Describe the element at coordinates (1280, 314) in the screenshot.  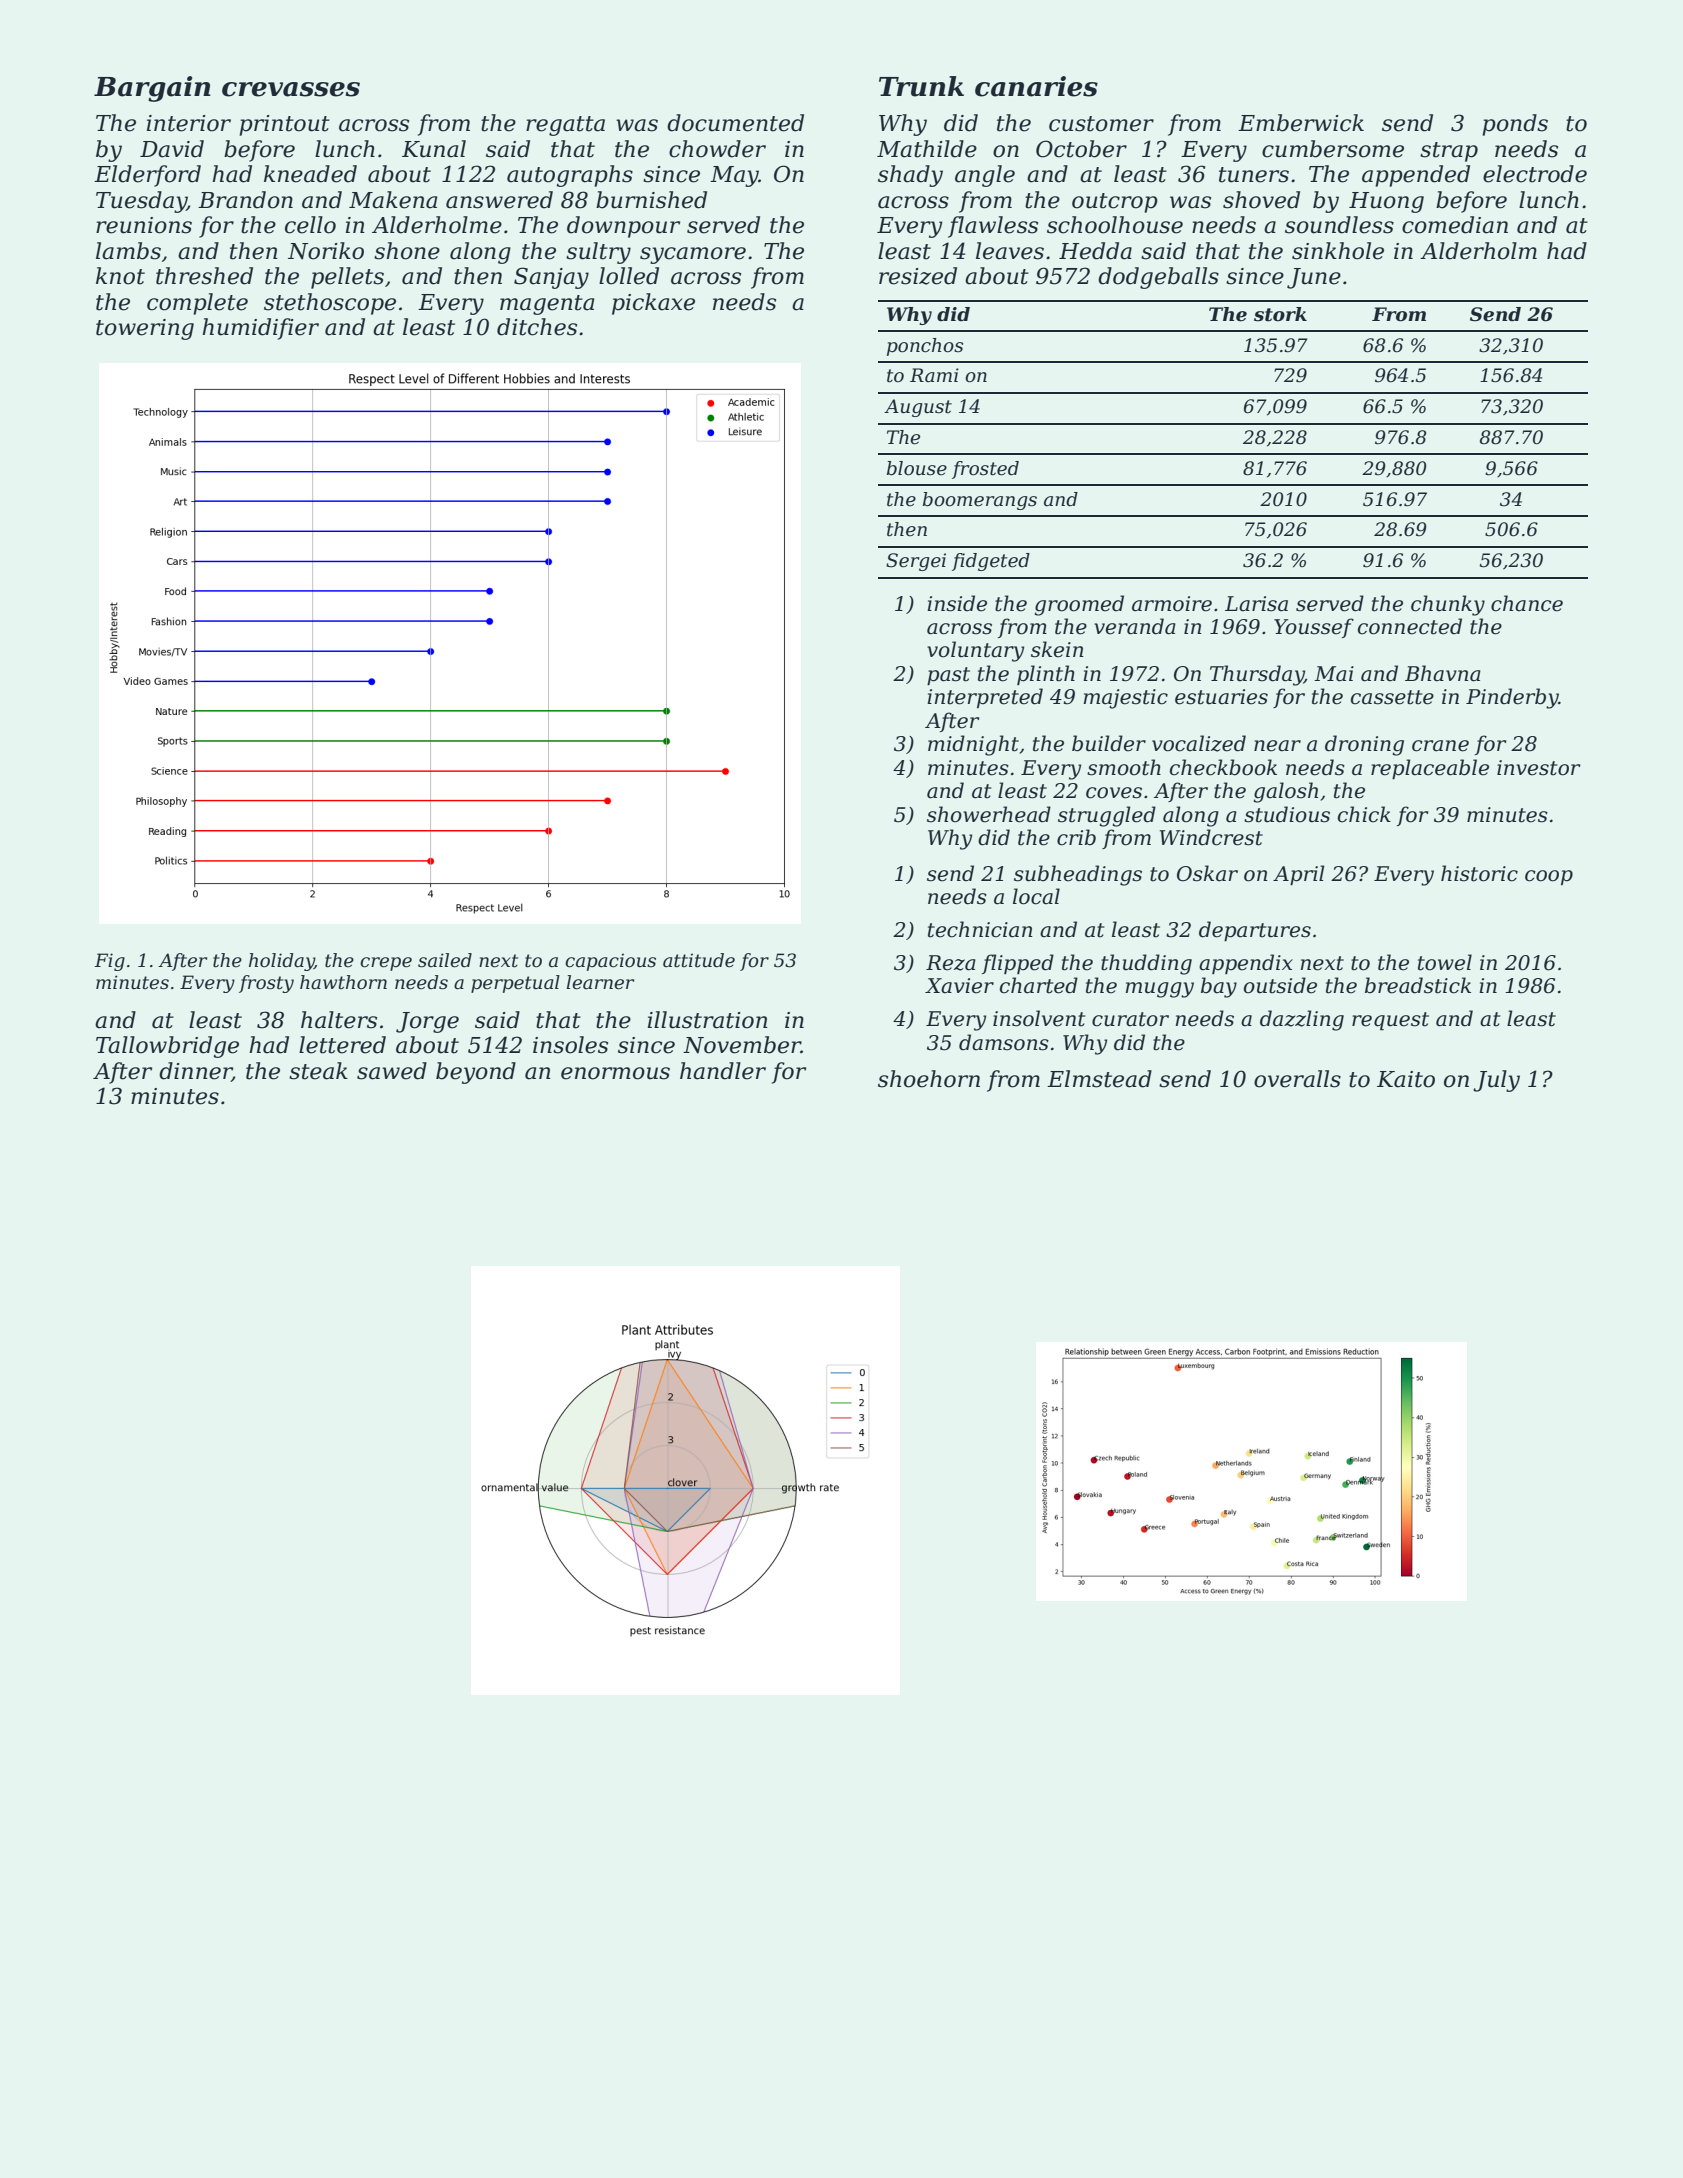
I see `stork` at that location.
